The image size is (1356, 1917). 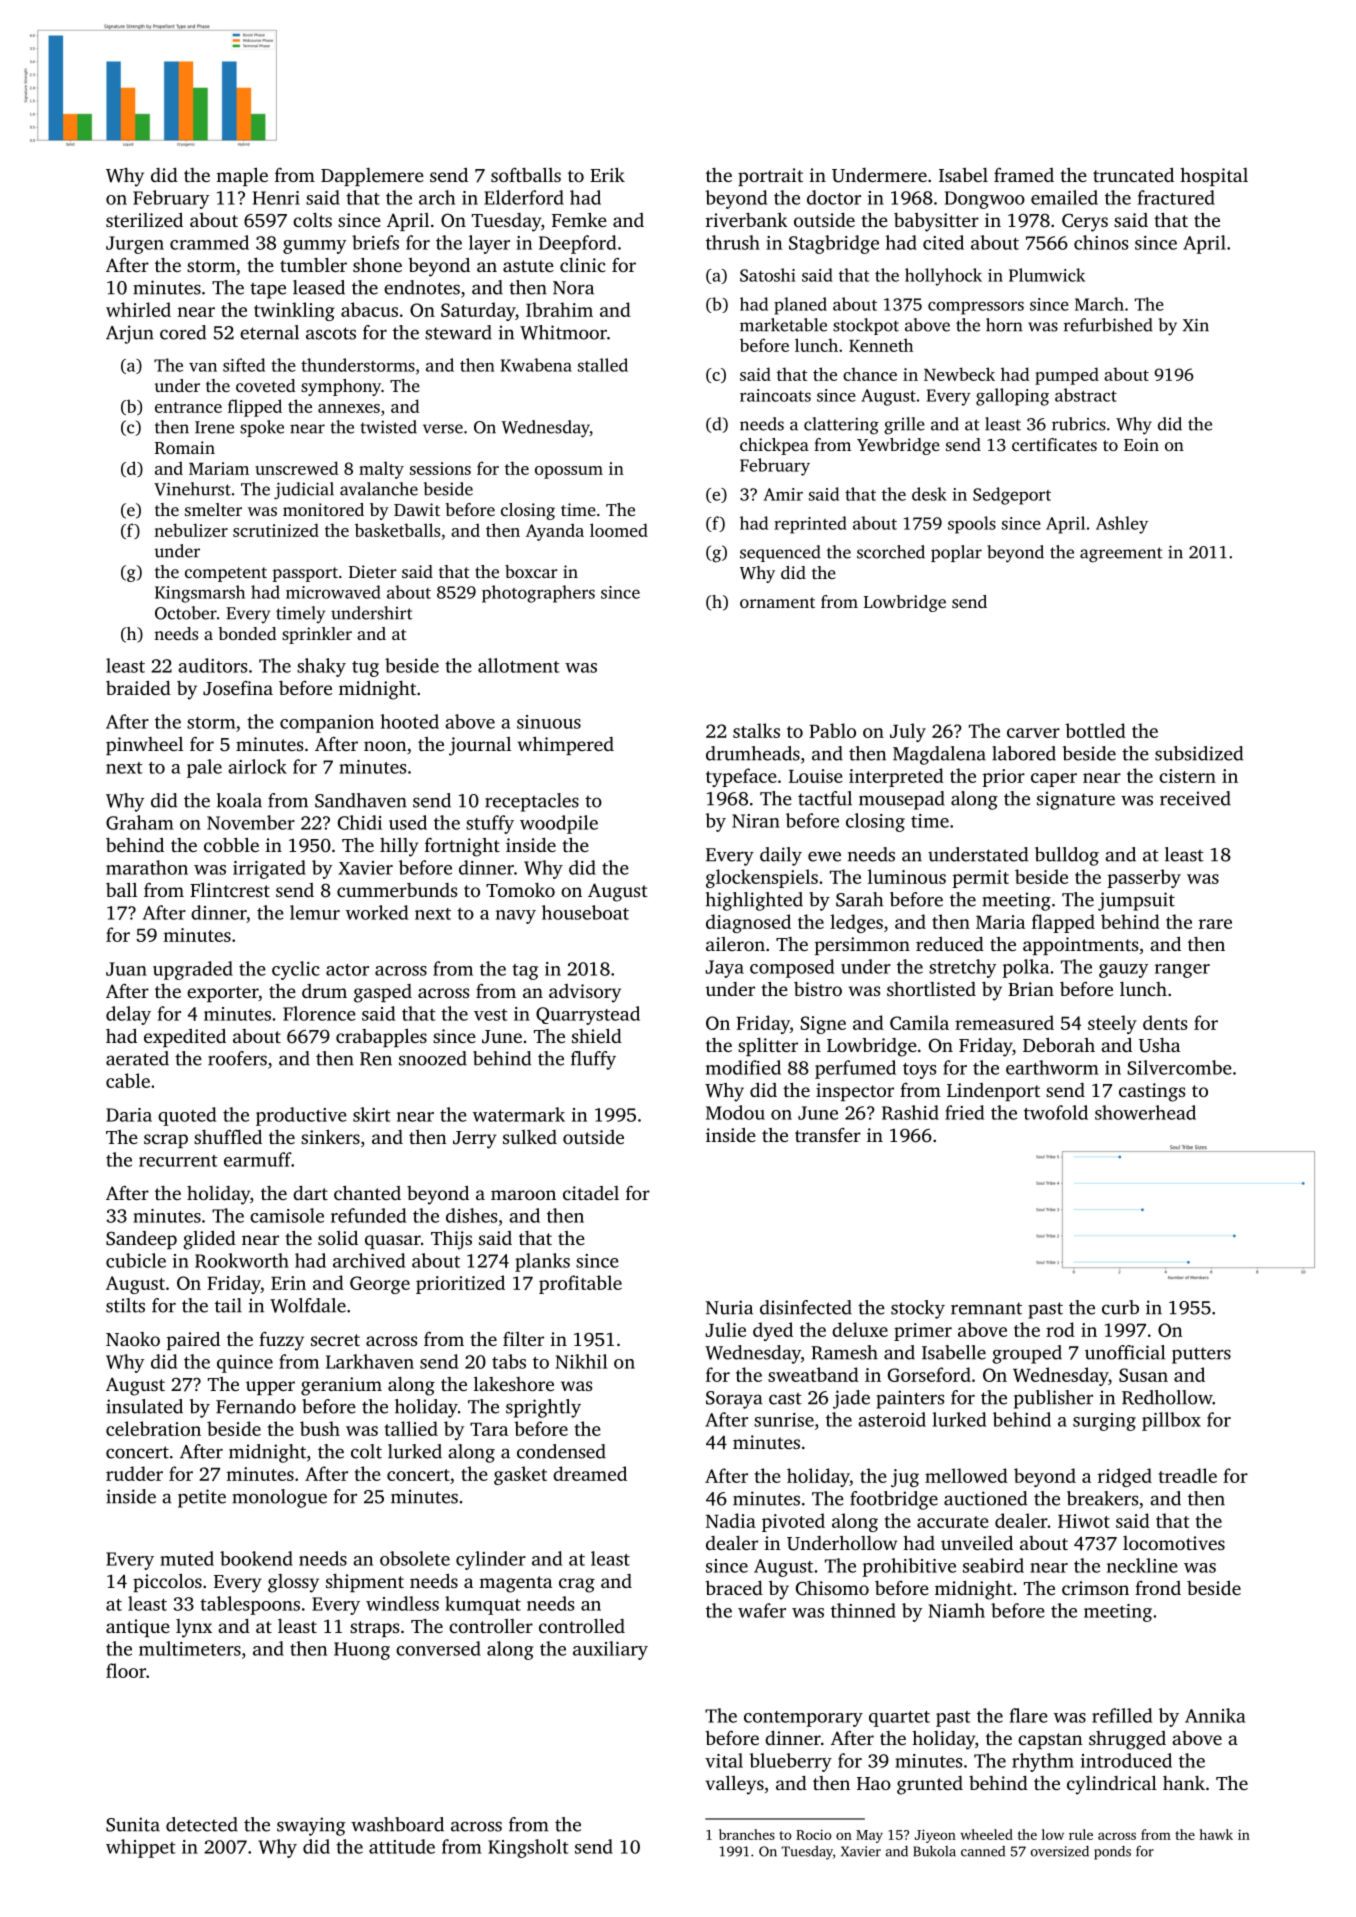 I want to click on branches, so click(x=747, y=1834).
